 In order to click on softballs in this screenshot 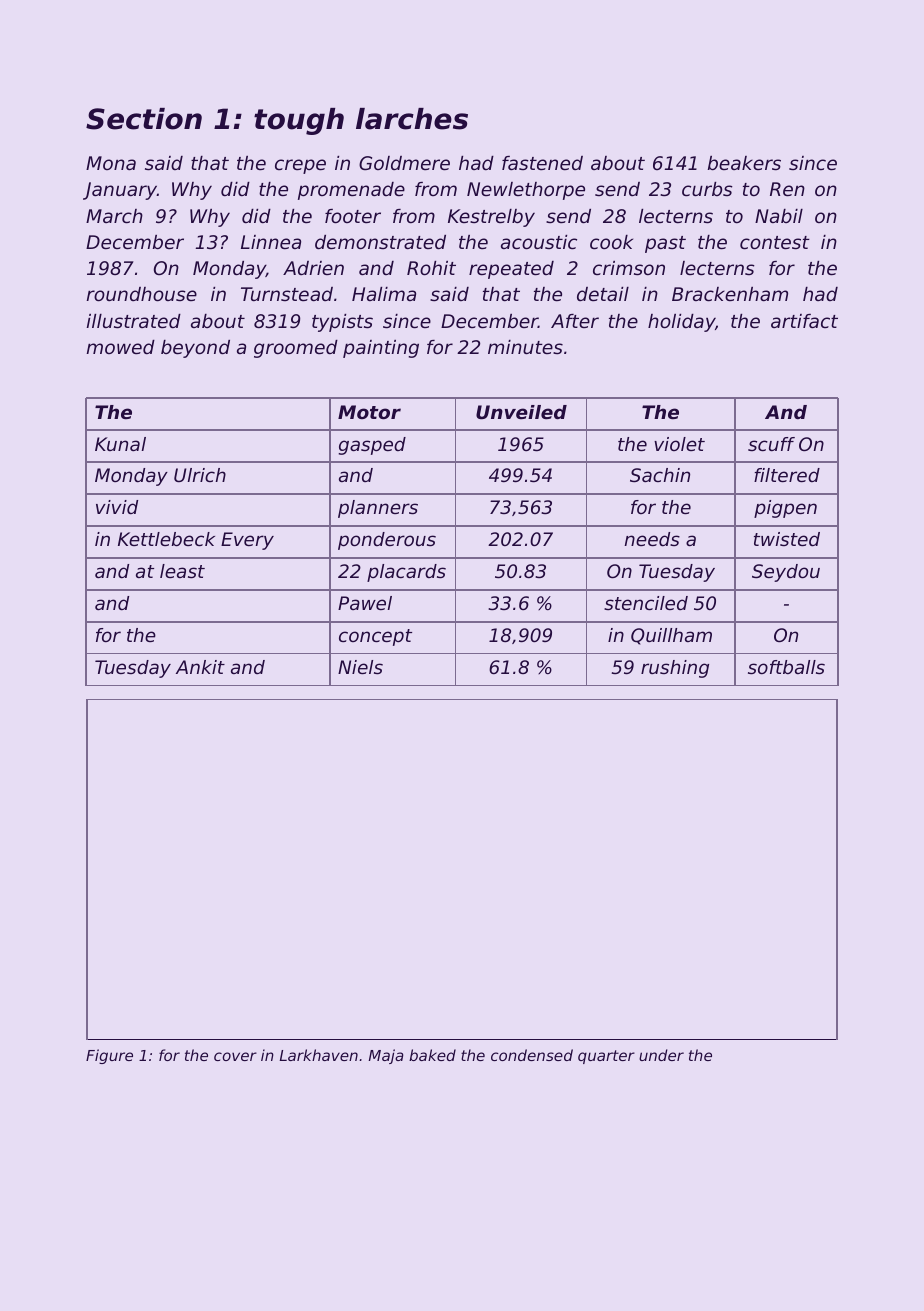, I will do `click(786, 667)`.
